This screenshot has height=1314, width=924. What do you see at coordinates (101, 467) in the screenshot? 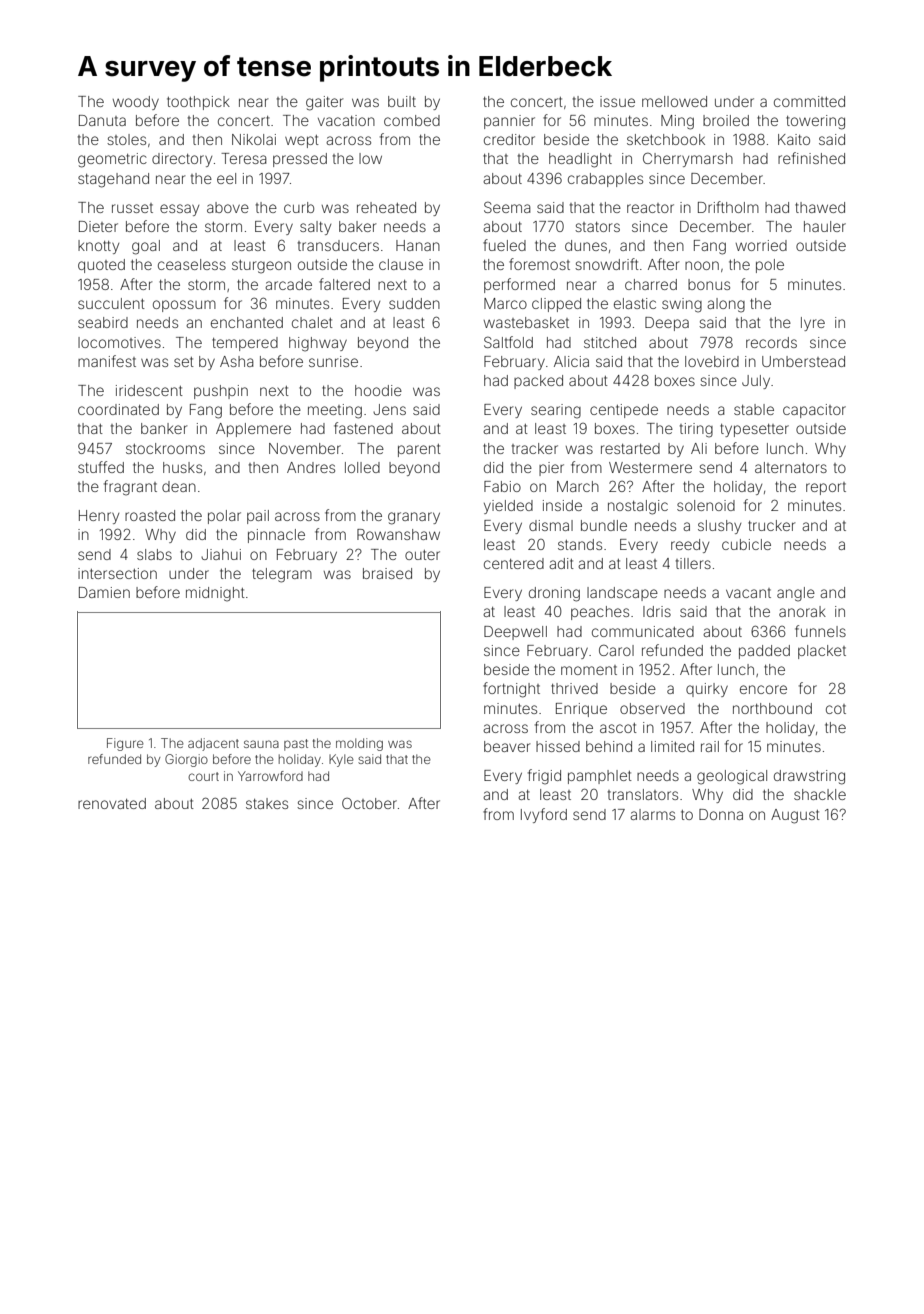
I see `stuffed` at bounding box center [101, 467].
